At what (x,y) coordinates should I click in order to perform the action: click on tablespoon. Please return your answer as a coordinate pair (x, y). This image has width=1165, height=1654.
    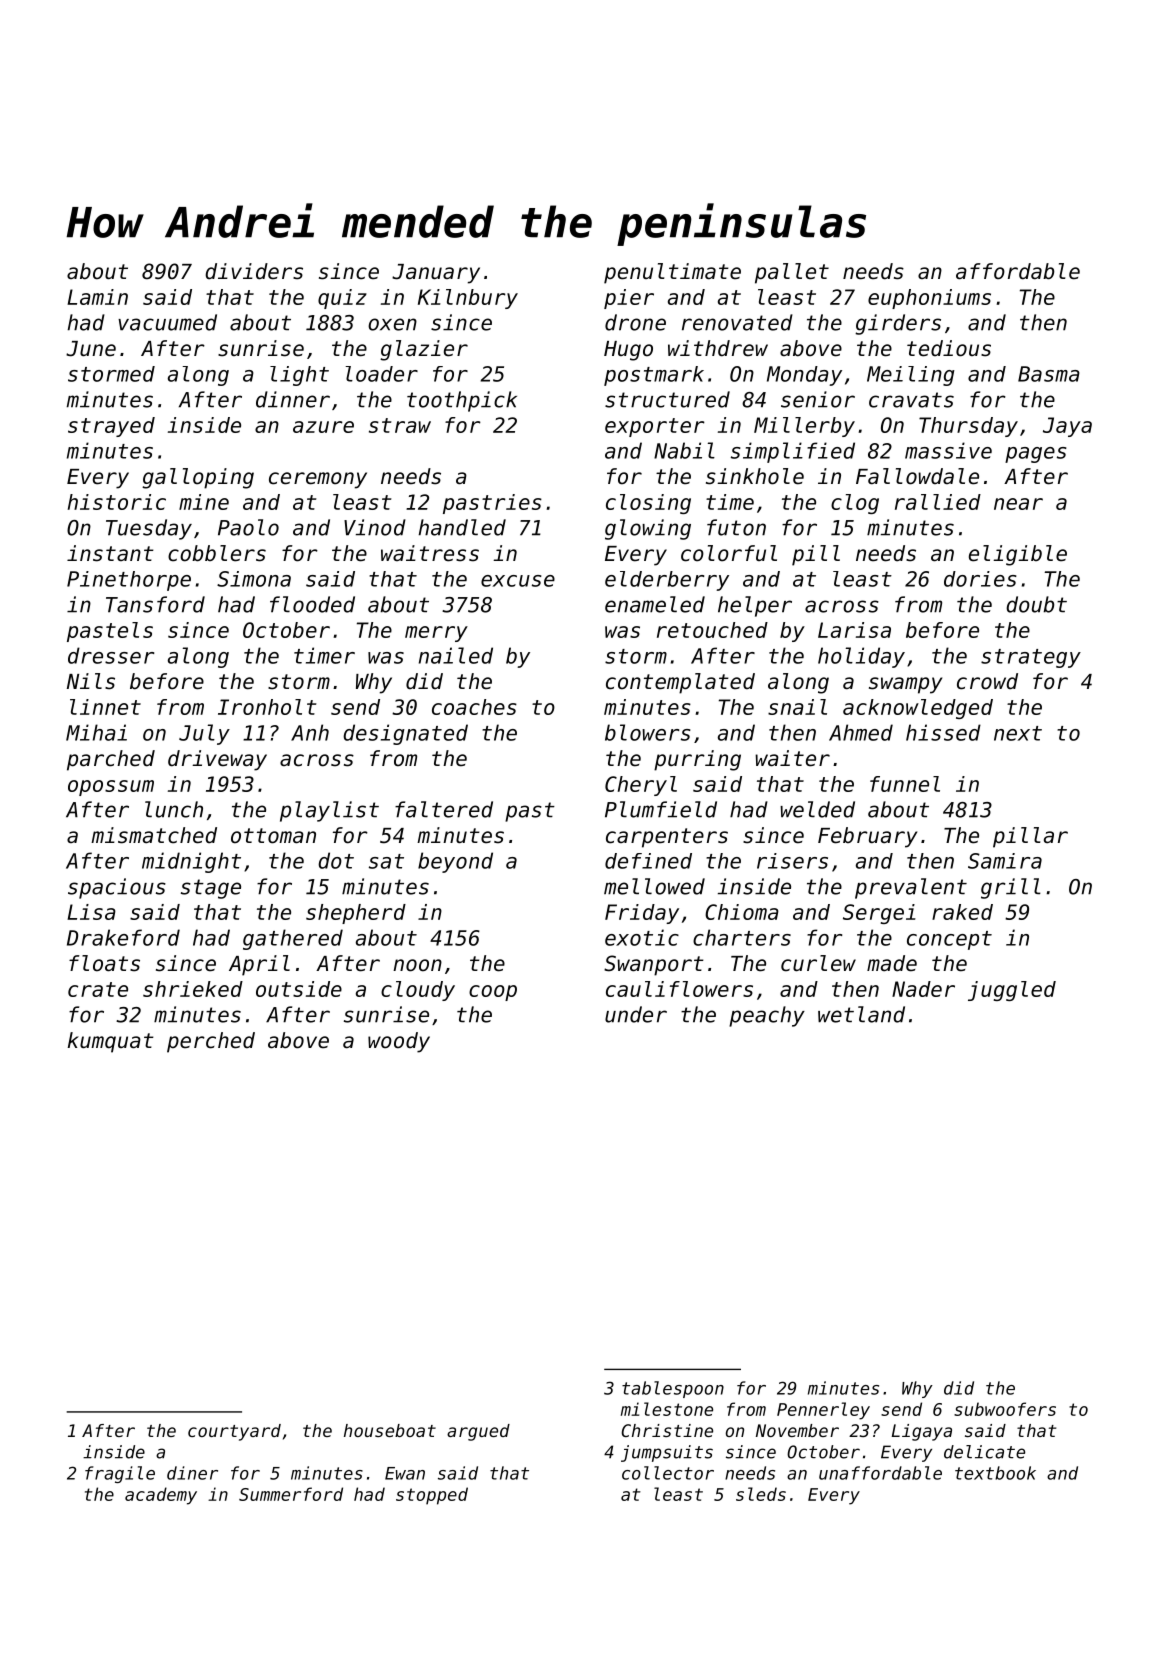
    Looking at the image, I should click on (673, 1389).
